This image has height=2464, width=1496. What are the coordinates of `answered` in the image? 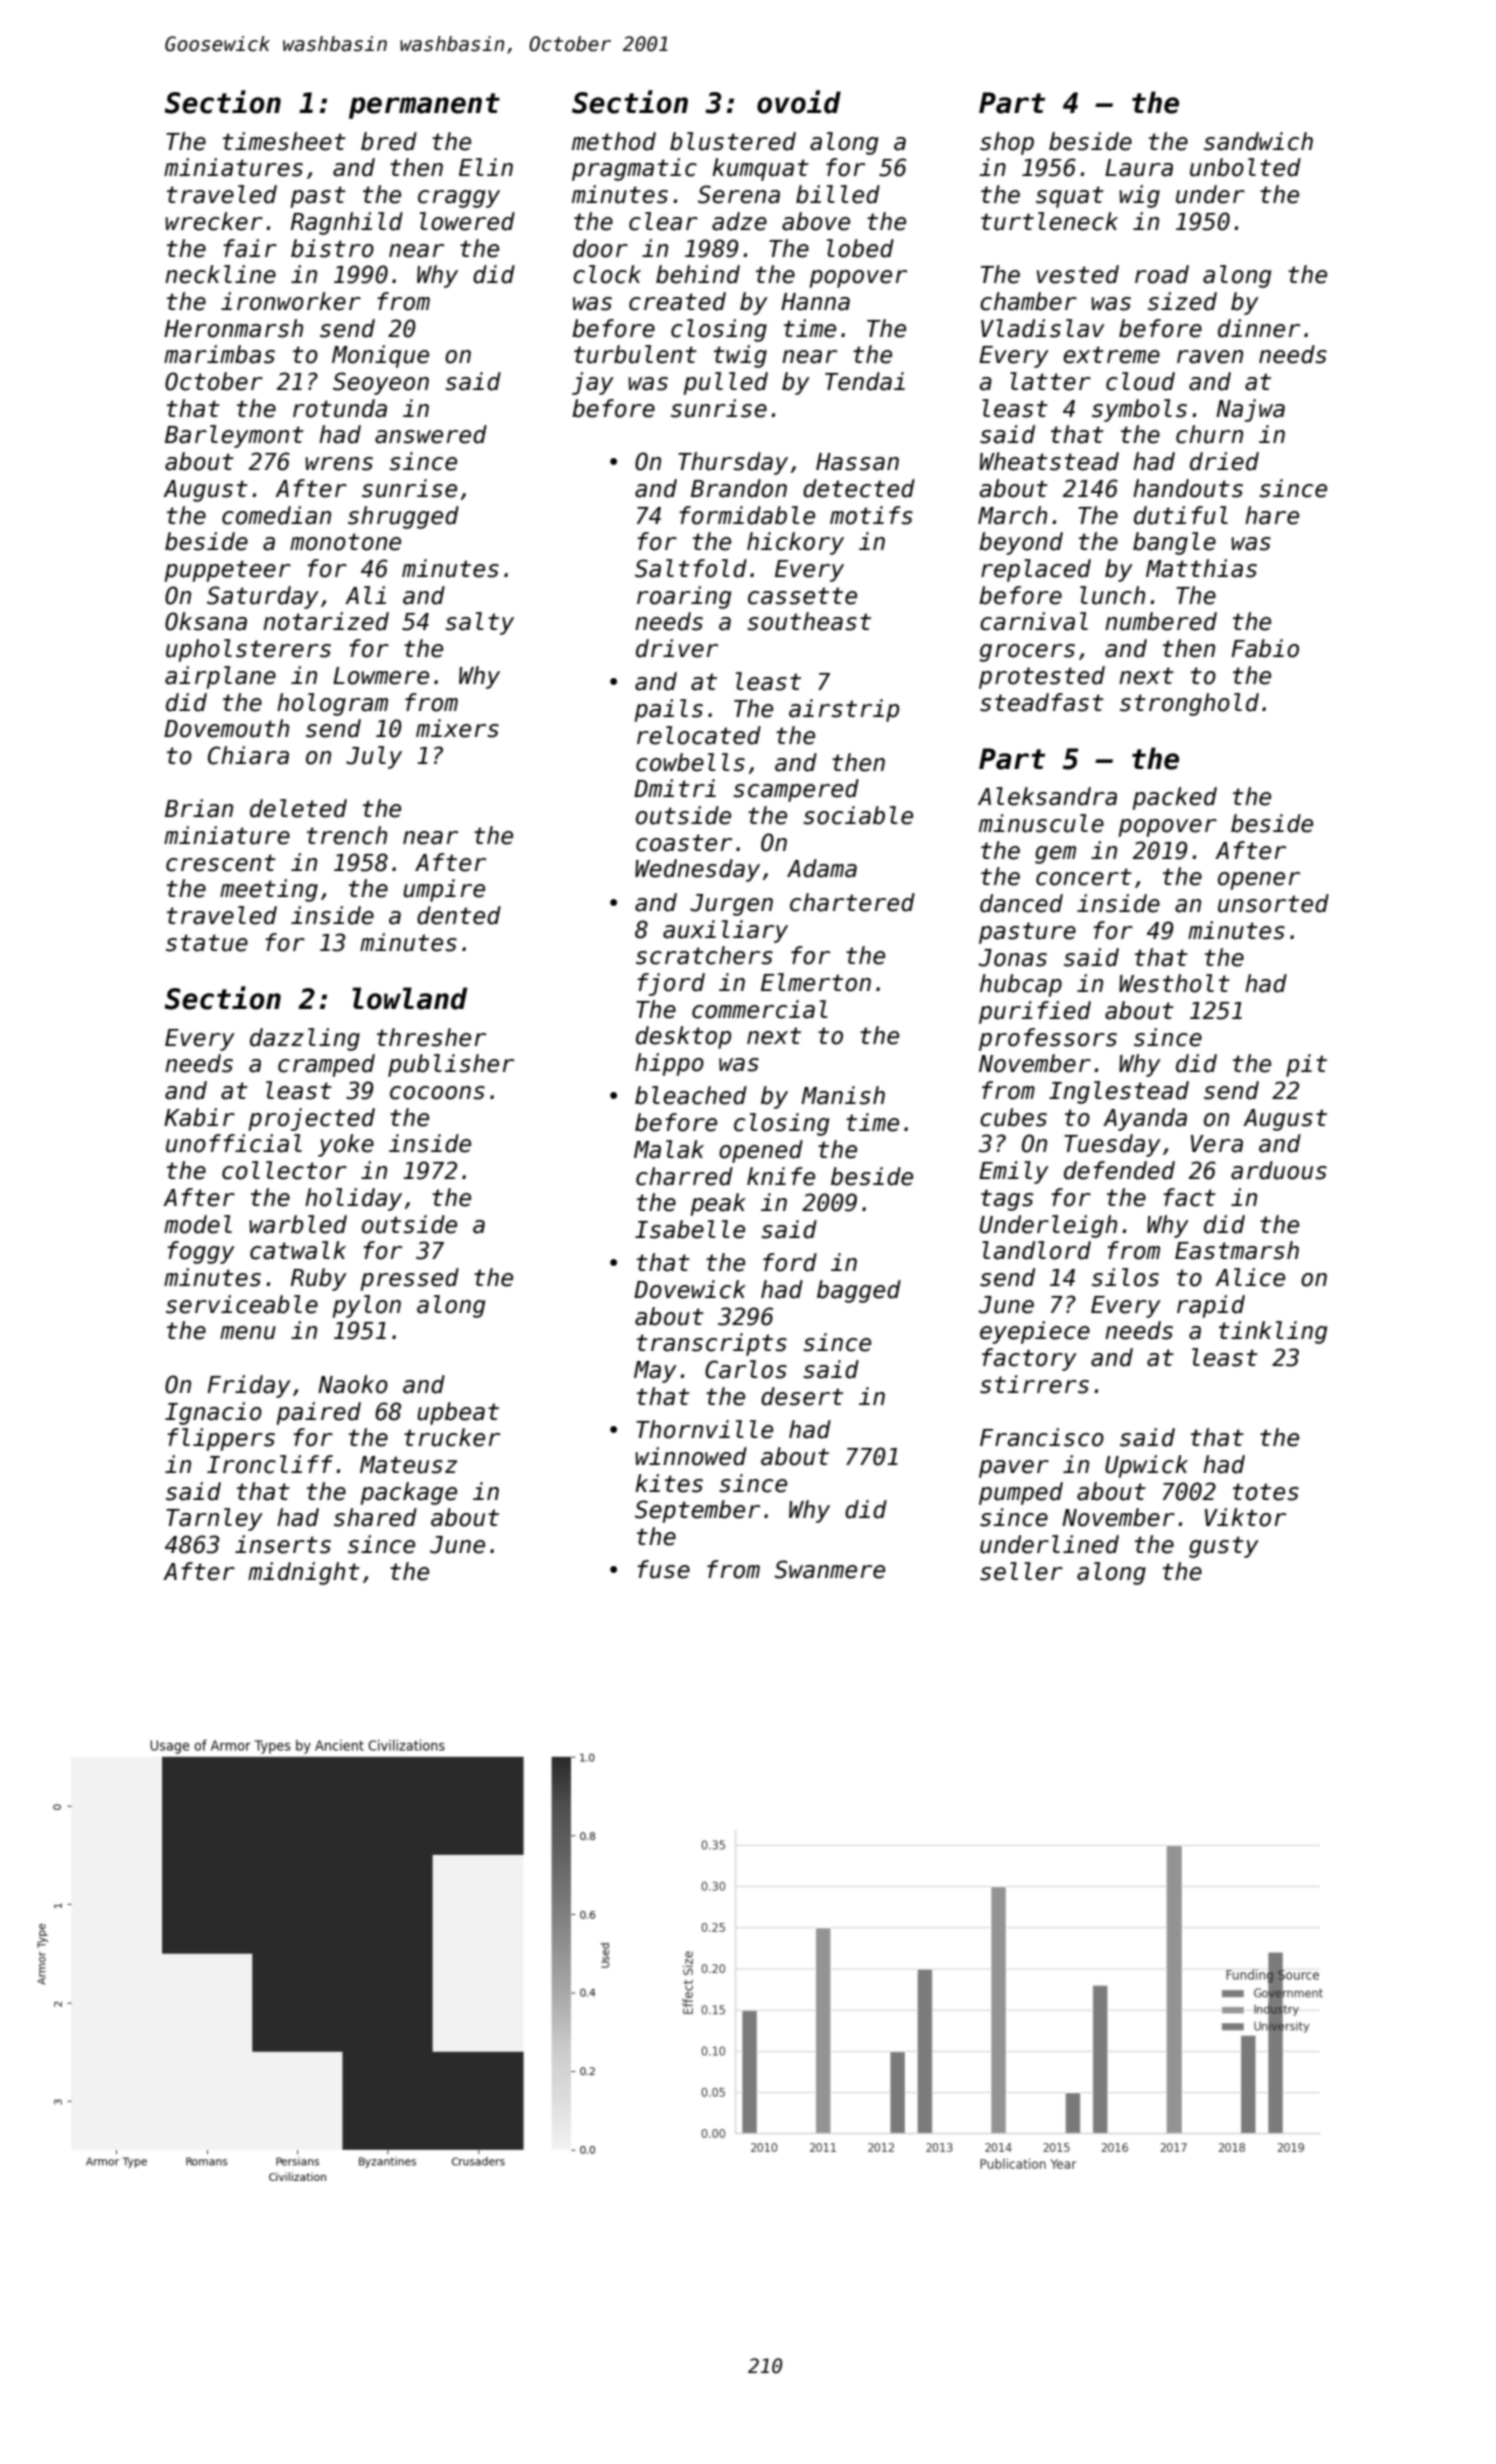 It's located at (431, 434).
